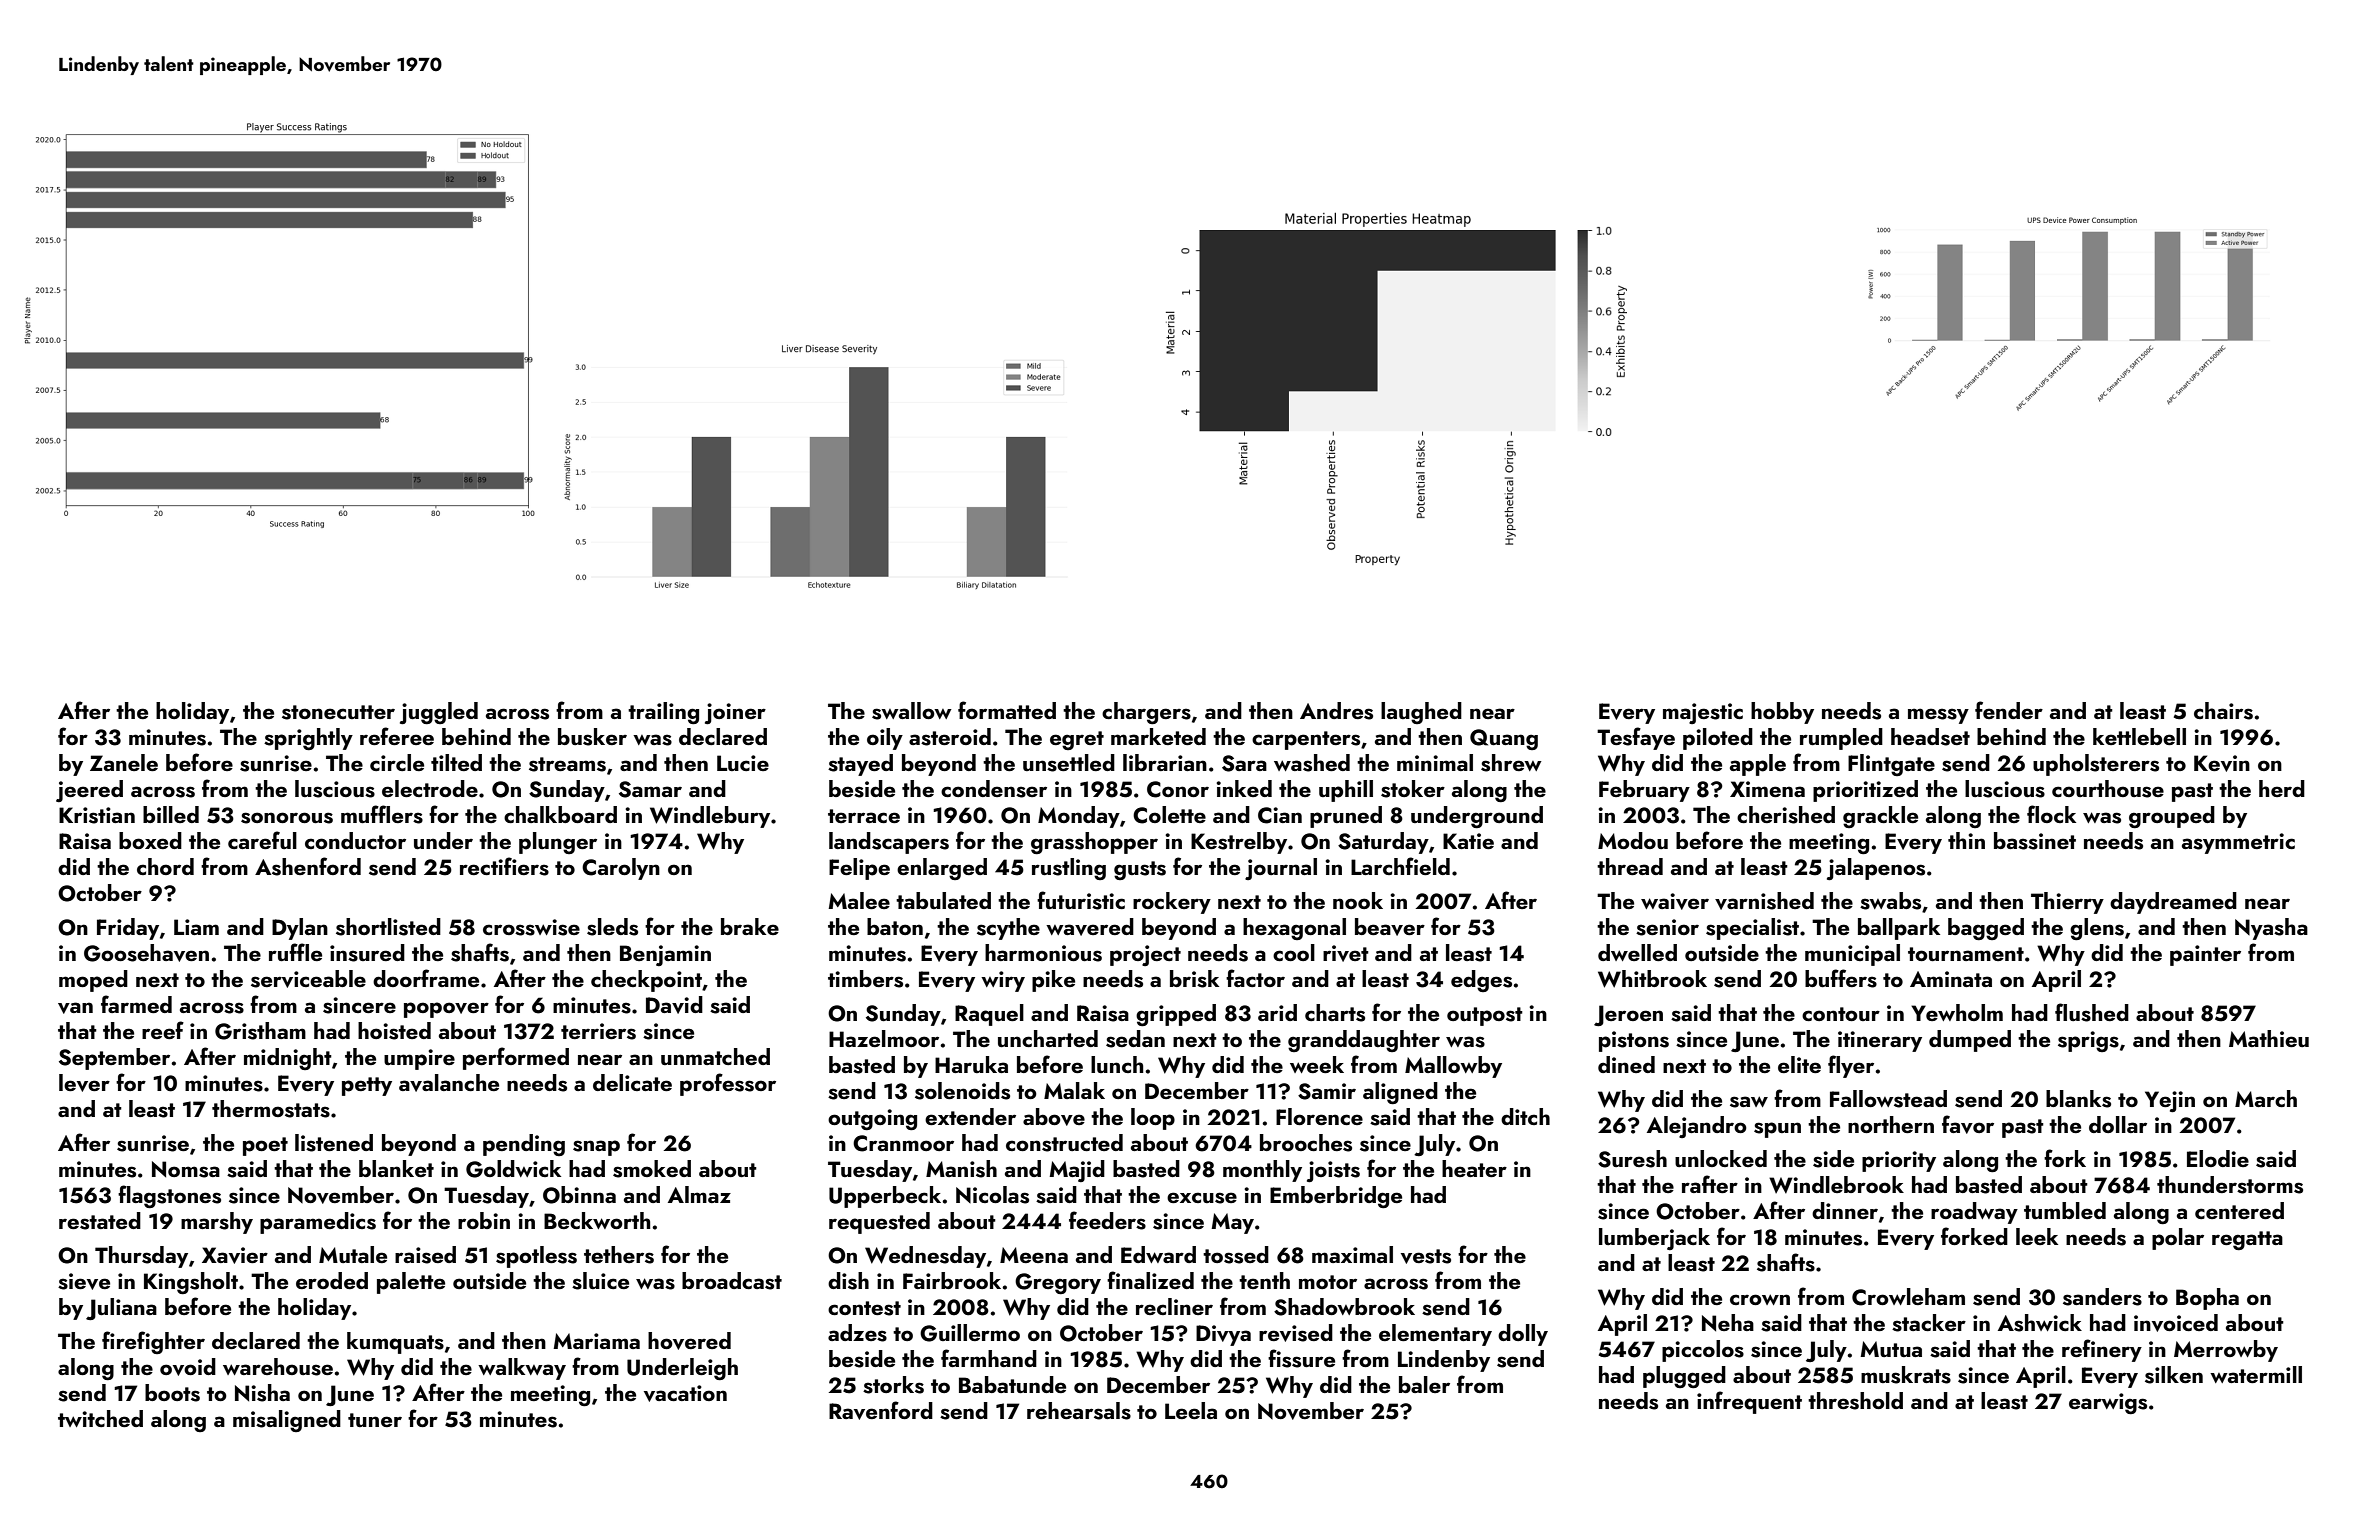 The image size is (2380, 1540). Describe the element at coordinates (397, 736) in the screenshot. I see `referee` at that location.
